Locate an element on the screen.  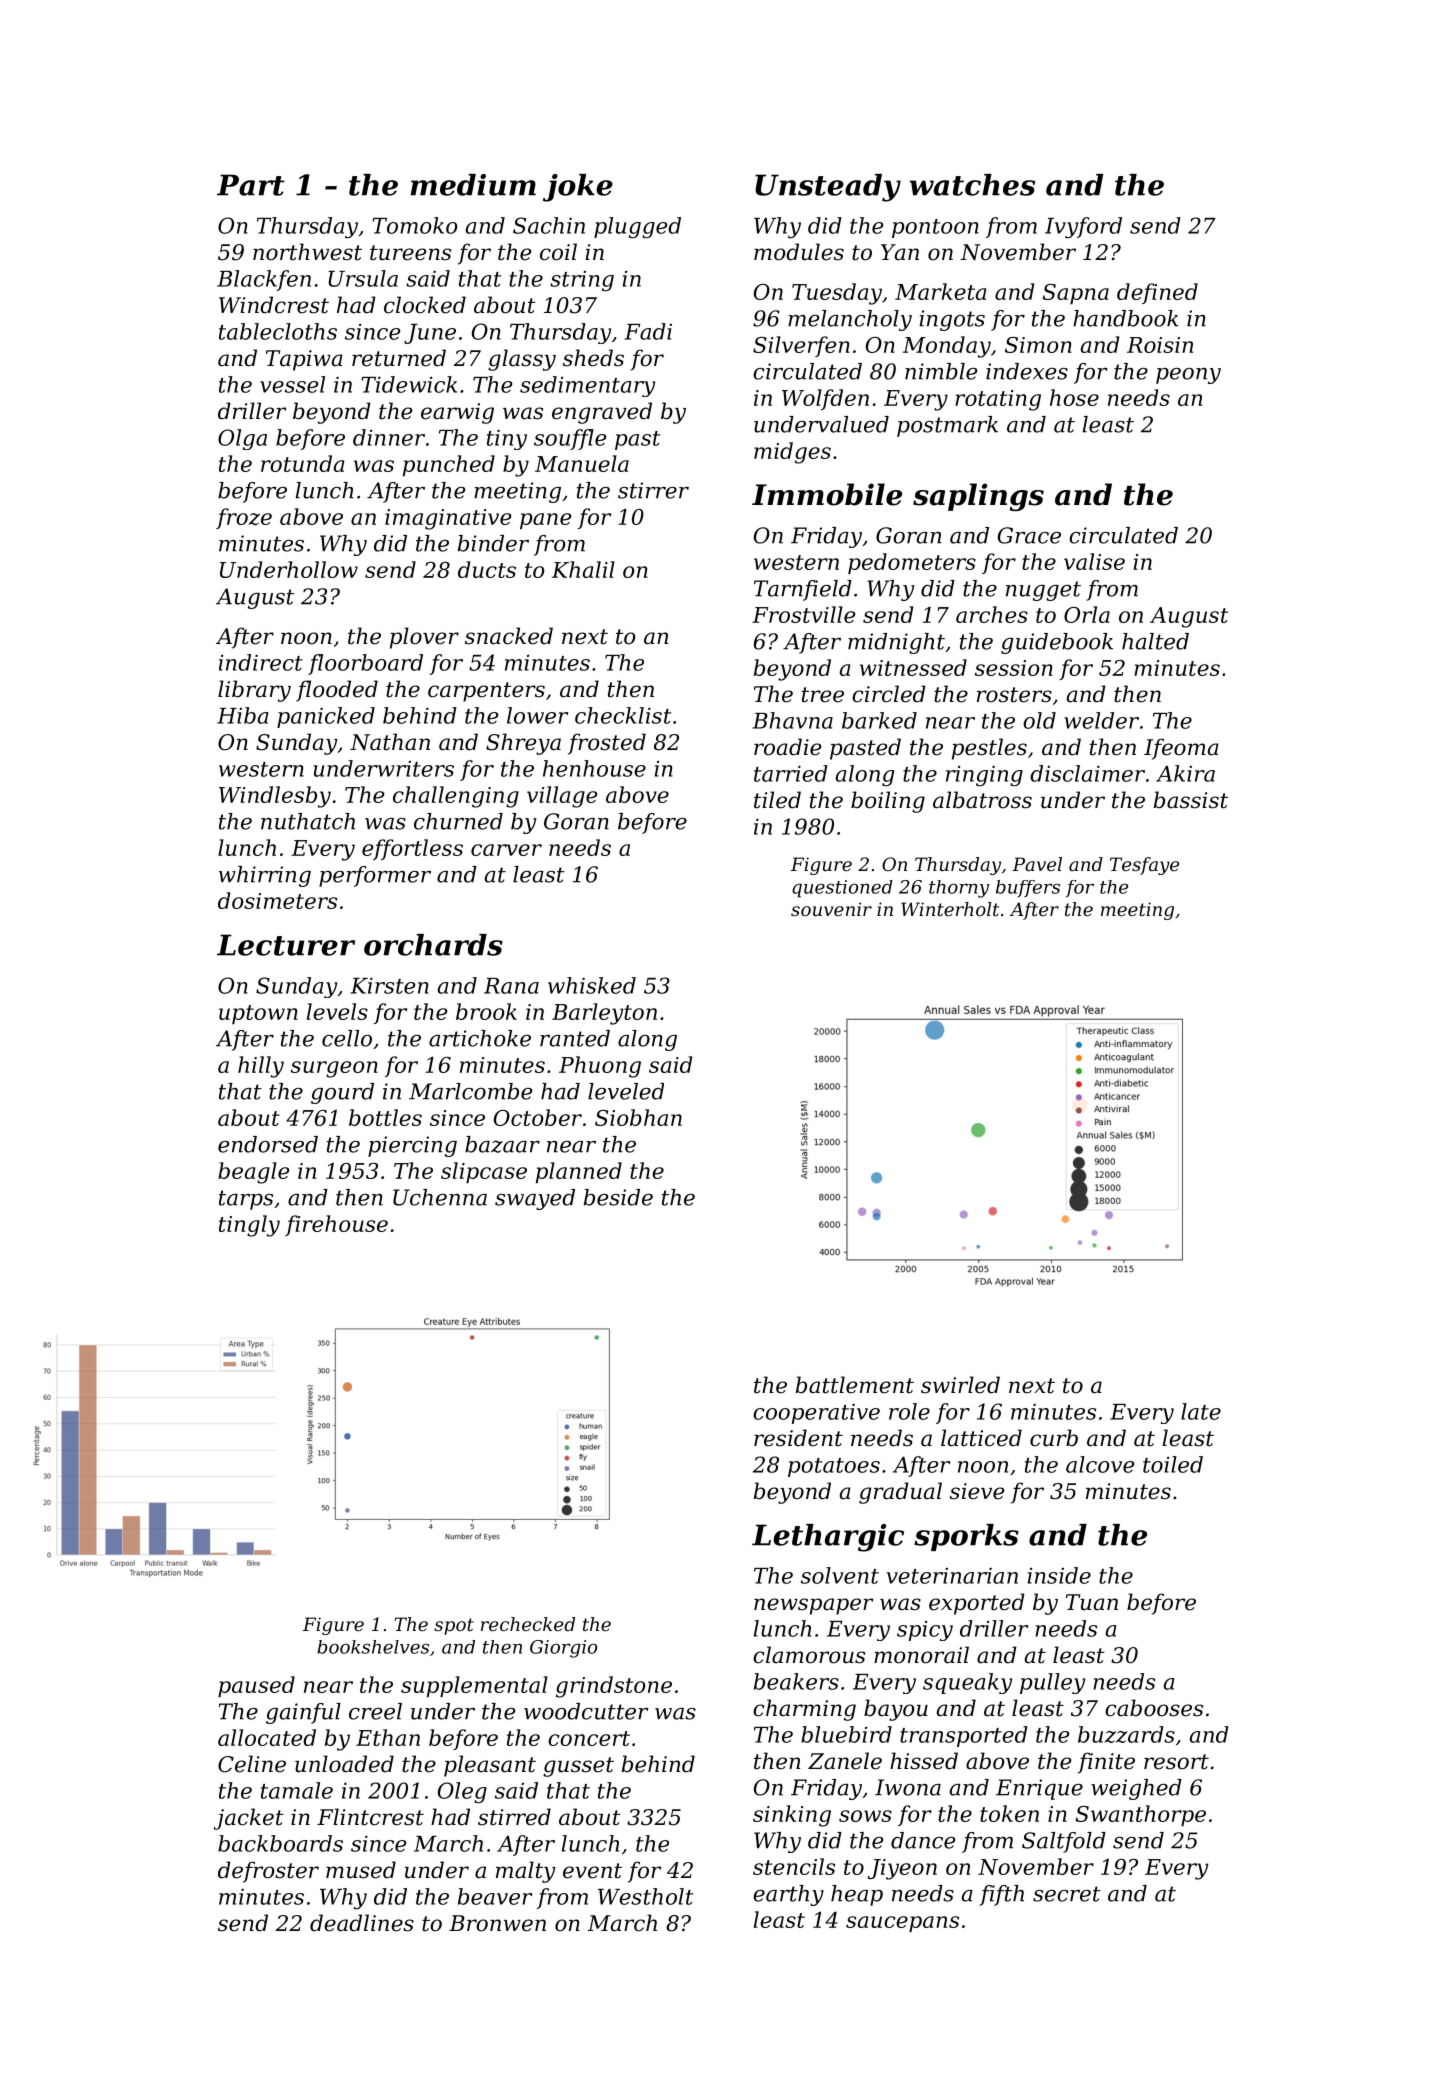
swirled is located at coordinates (960, 1385).
